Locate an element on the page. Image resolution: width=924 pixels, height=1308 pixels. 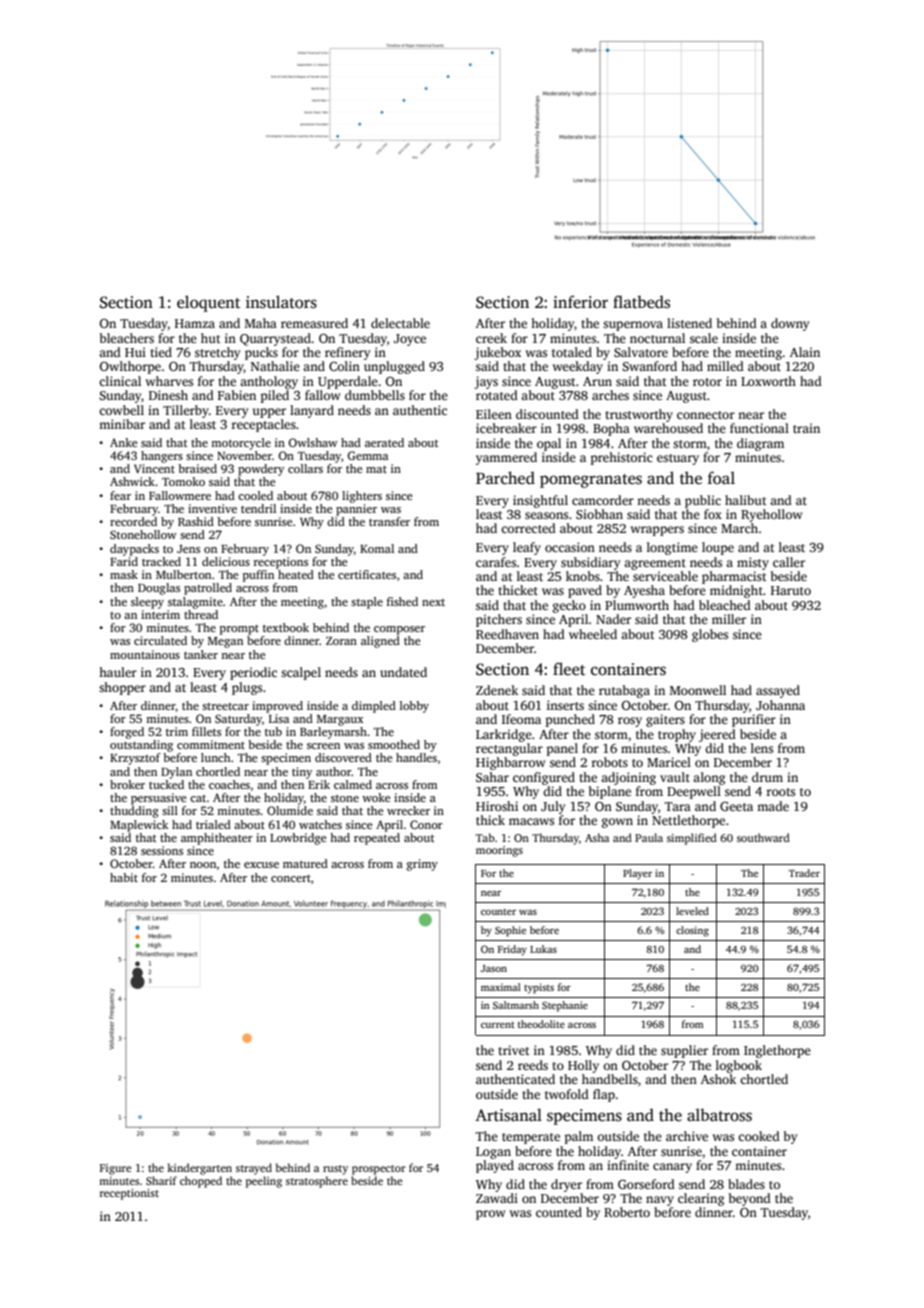
collars is located at coordinates (305, 468).
